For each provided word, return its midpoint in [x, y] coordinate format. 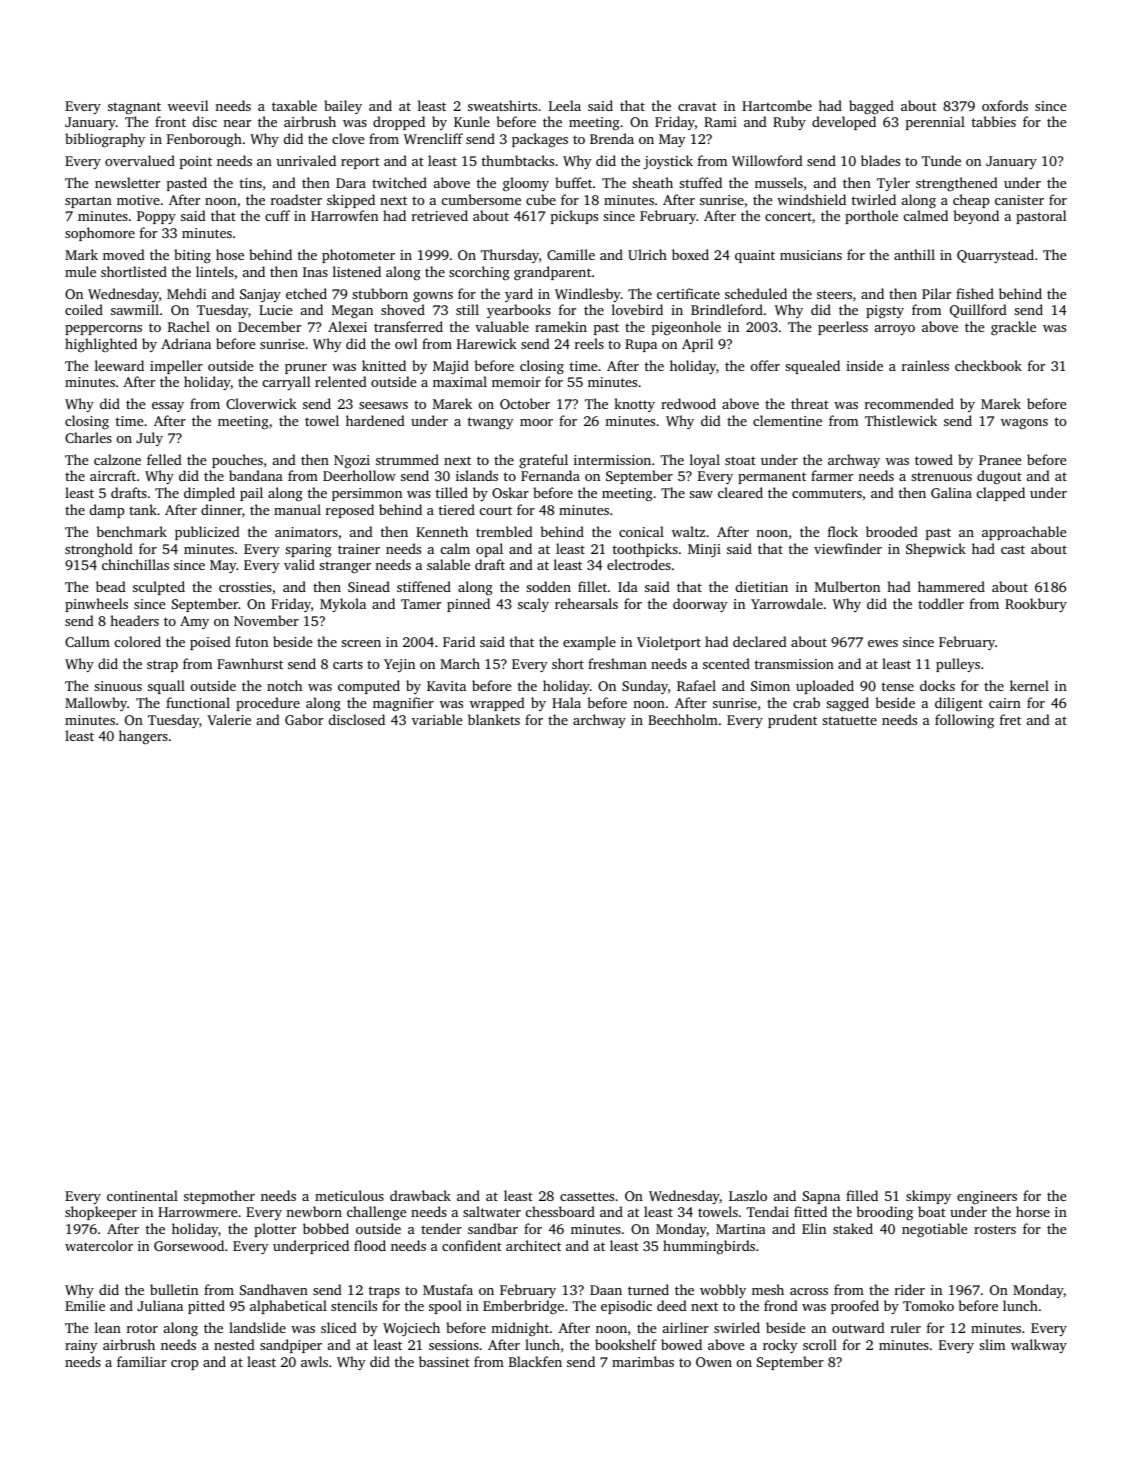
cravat [697, 106]
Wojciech [411, 1329]
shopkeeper [101, 1213]
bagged [871, 107]
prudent [792, 721]
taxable [294, 105]
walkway [1039, 1346]
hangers [143, 737]
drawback [420, 1195]
